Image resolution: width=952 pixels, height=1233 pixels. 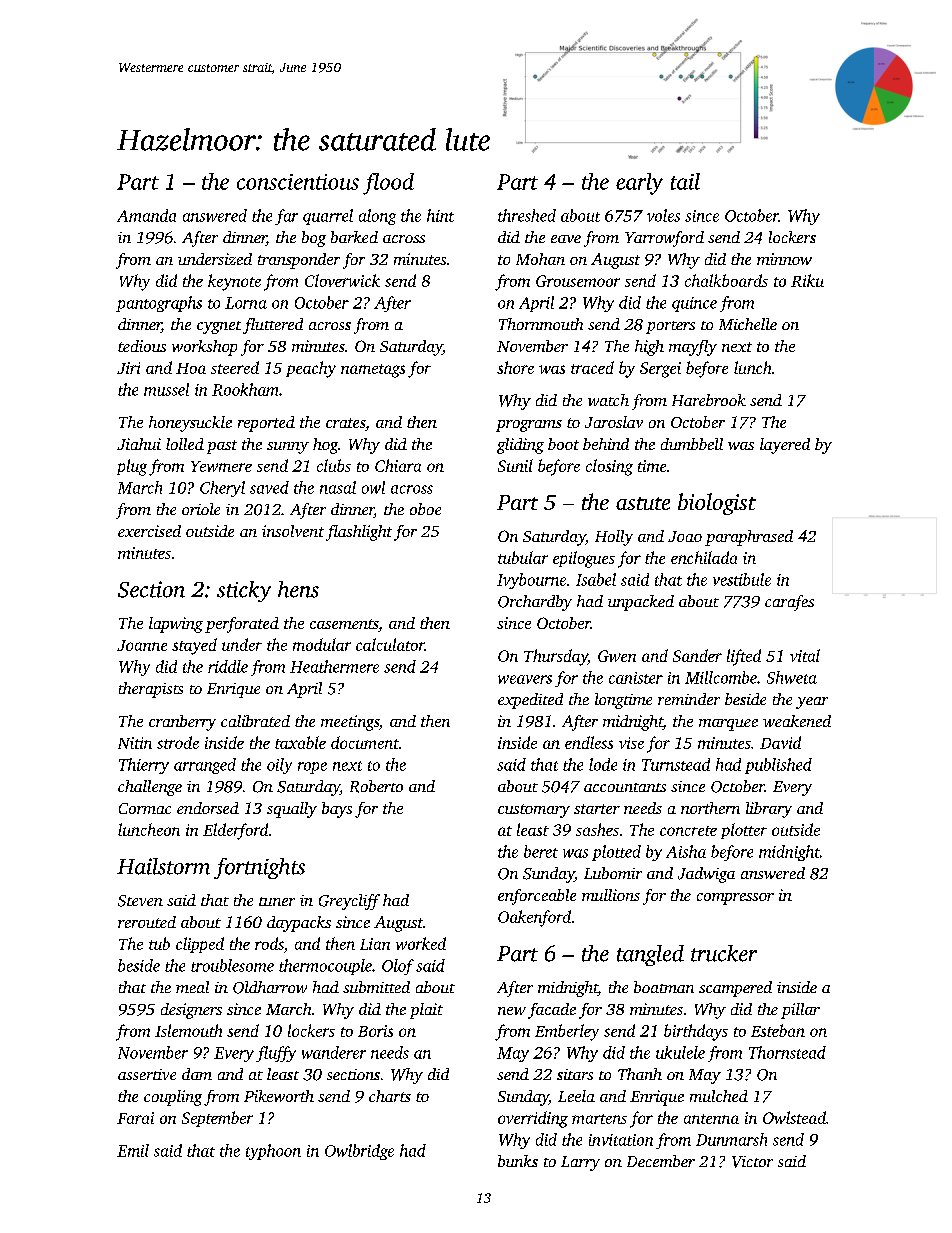 I want to click on tail, so click(x=685, y=181).
